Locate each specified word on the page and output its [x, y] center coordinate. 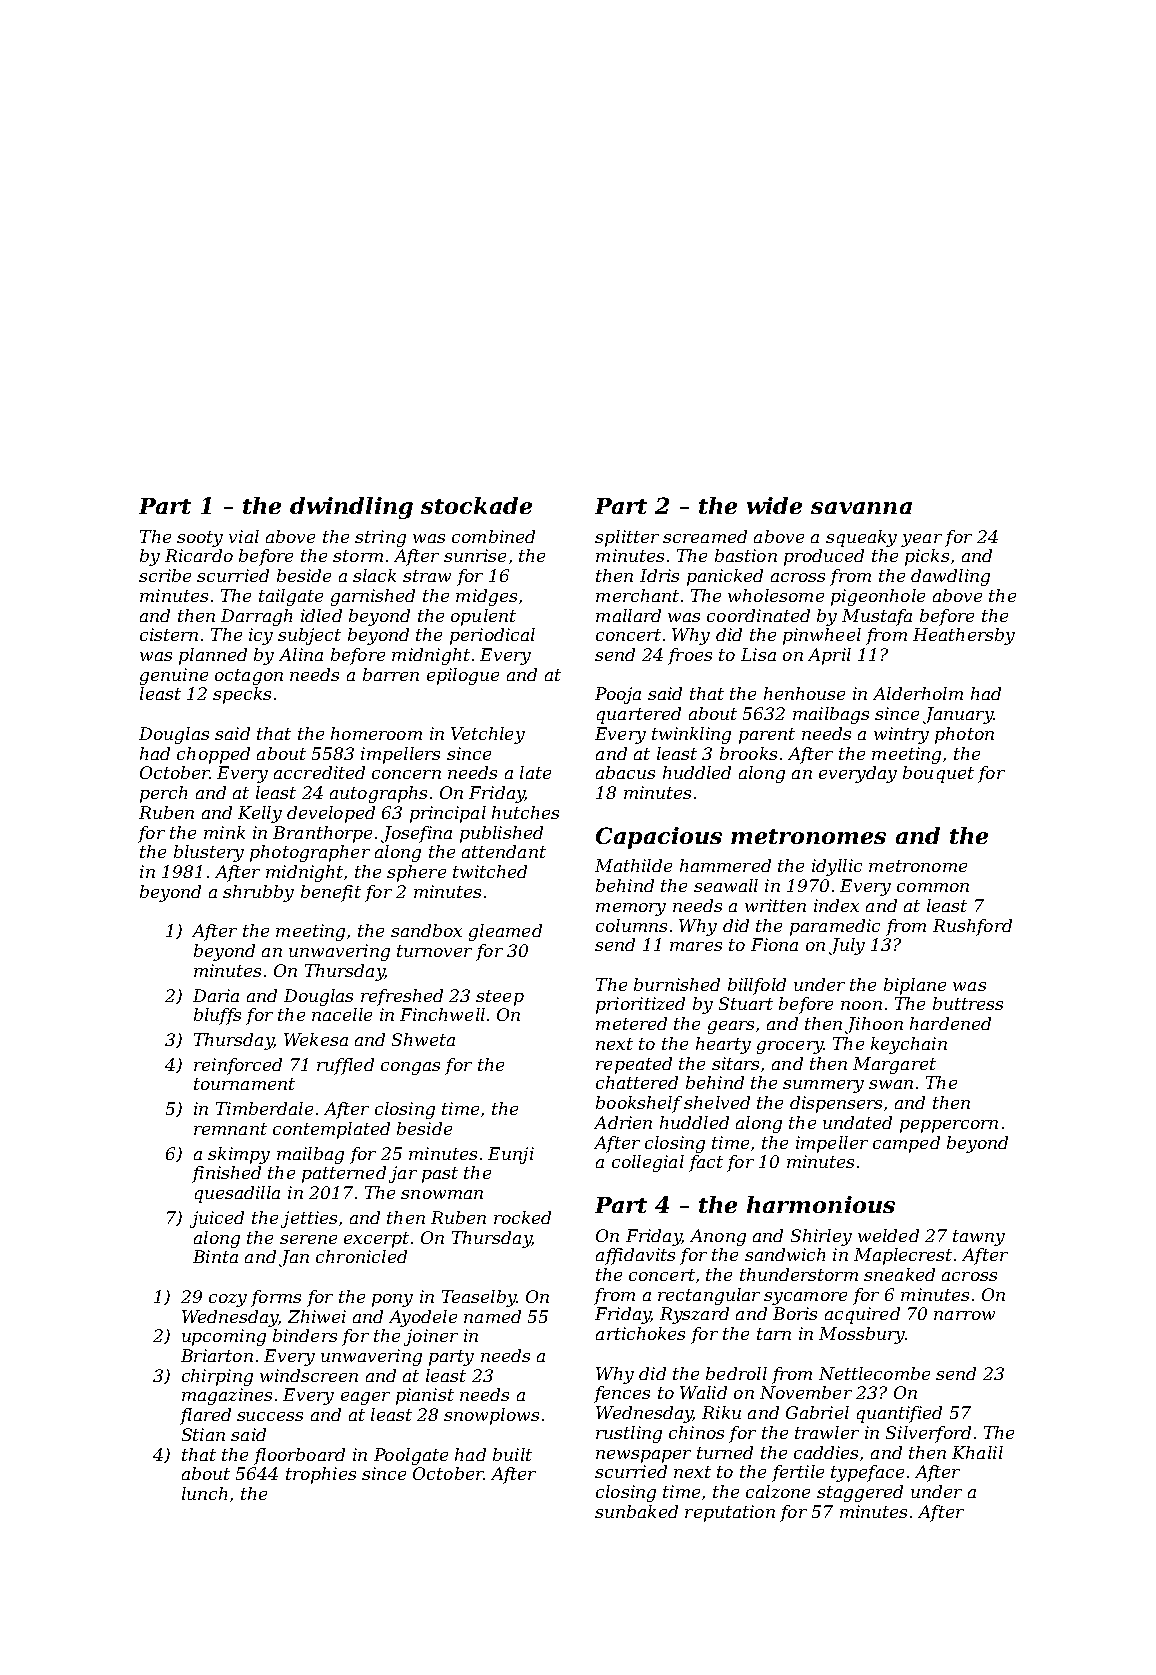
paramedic [835, 927]
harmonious [821, 1204]
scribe [165, 575]
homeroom [376, 733]
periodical [492, 636]
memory [631, 909]
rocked [522, 1217]
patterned [344, 1174]
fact [706, 1163]
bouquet [938, 774]
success [270, 1416]
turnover [434, 951]
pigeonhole [878, 597]
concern [406, 774]
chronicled [361, 1256]
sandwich [785, 1254]
